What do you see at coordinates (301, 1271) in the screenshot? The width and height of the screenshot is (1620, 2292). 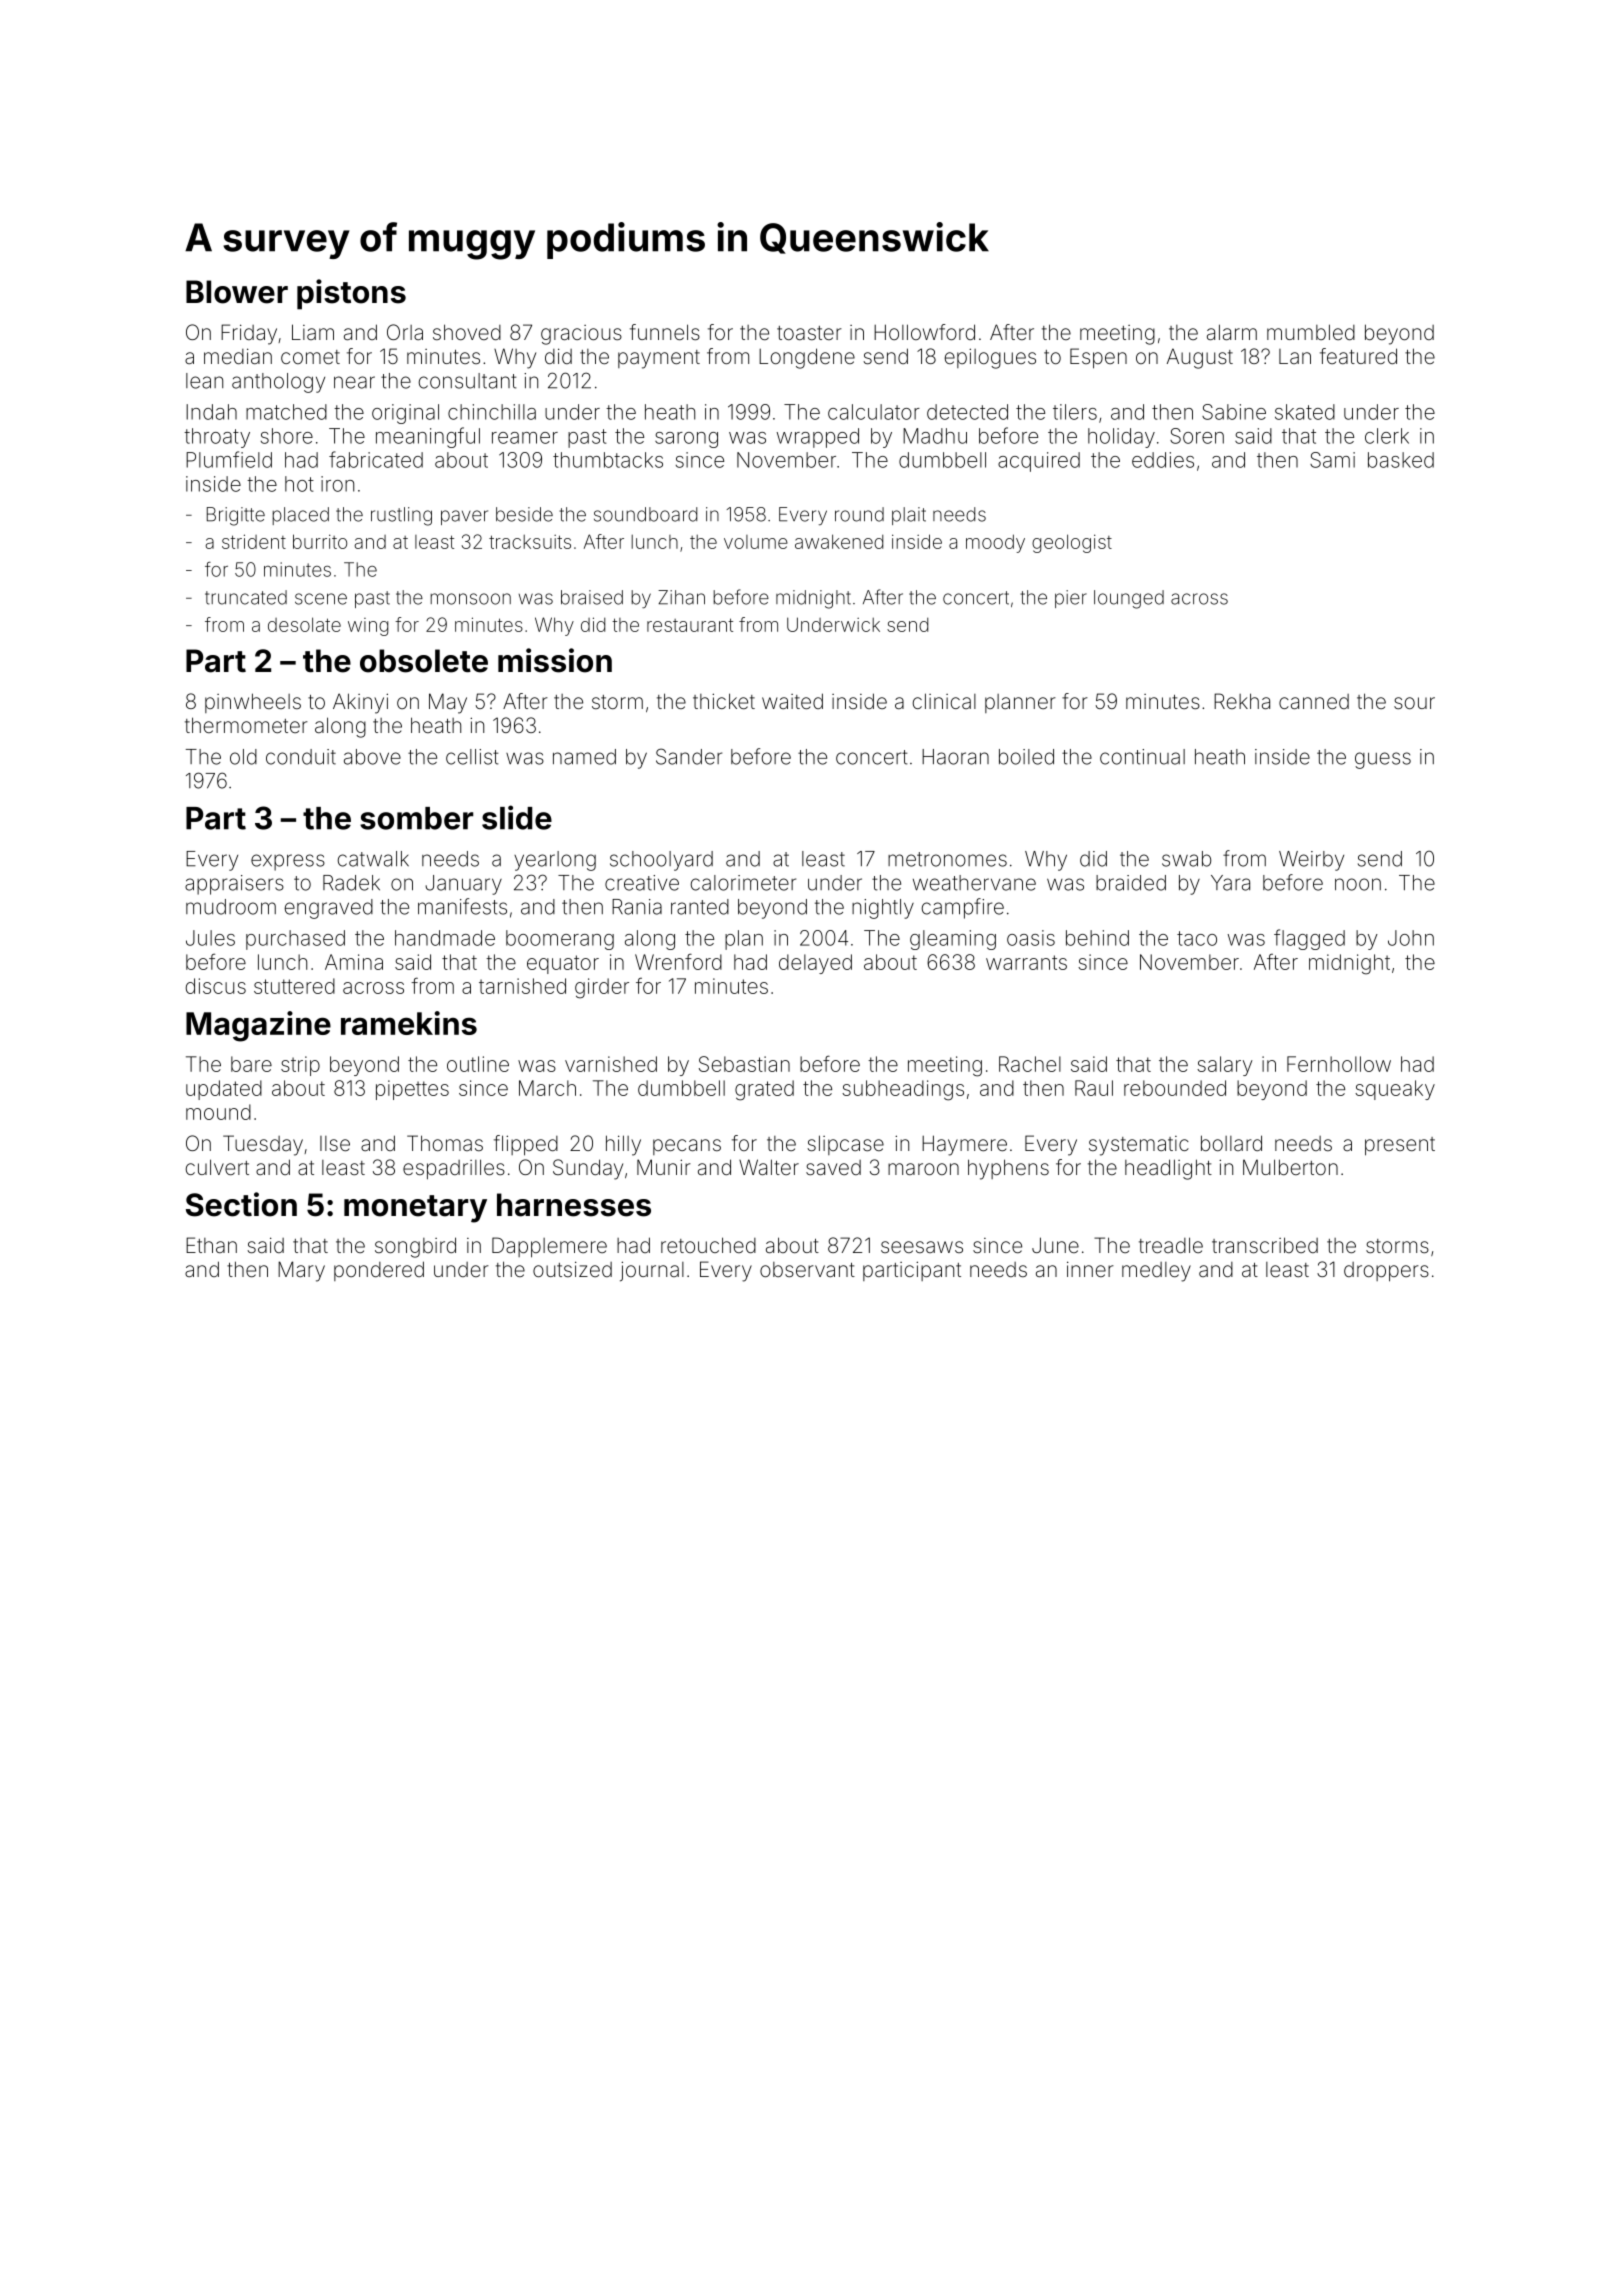 I see `Mary` at bounding box center [301, 1271].
